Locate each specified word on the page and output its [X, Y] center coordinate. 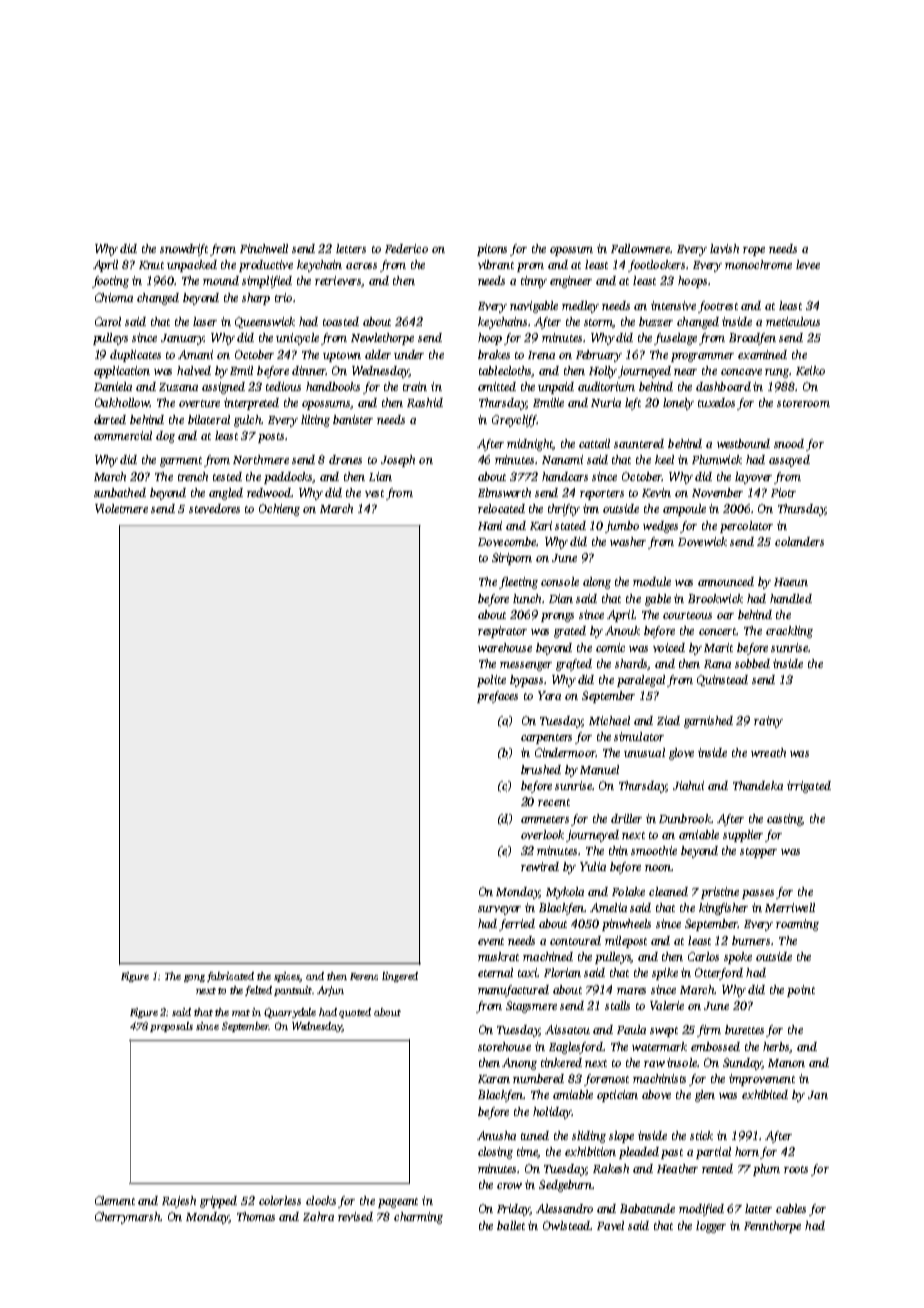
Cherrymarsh [128, 1218]
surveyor [499, 910]
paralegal [641, 681]
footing [110, 282]
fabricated [230, 977]
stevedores [214, 508]
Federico [406, 248]
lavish [724, 248]
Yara [549, 695]
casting [784, 820]
